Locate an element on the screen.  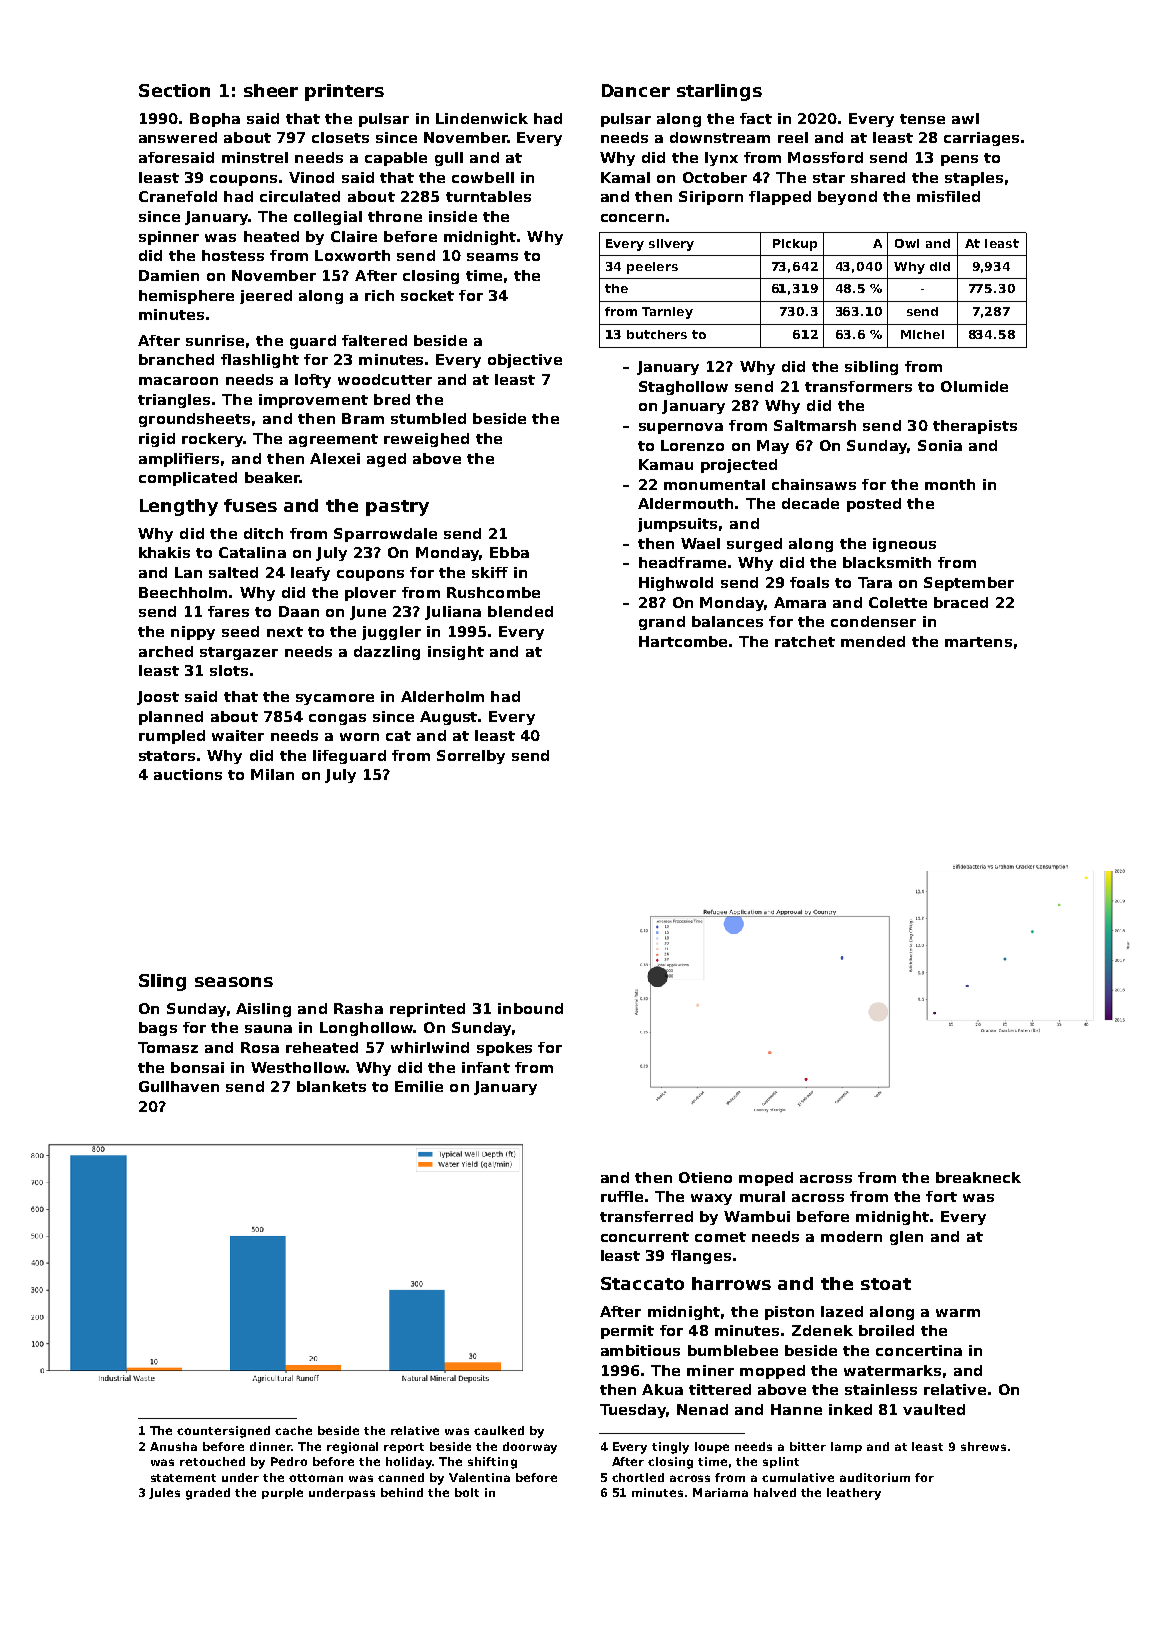
silvery is located at coordinates (671, 245).
